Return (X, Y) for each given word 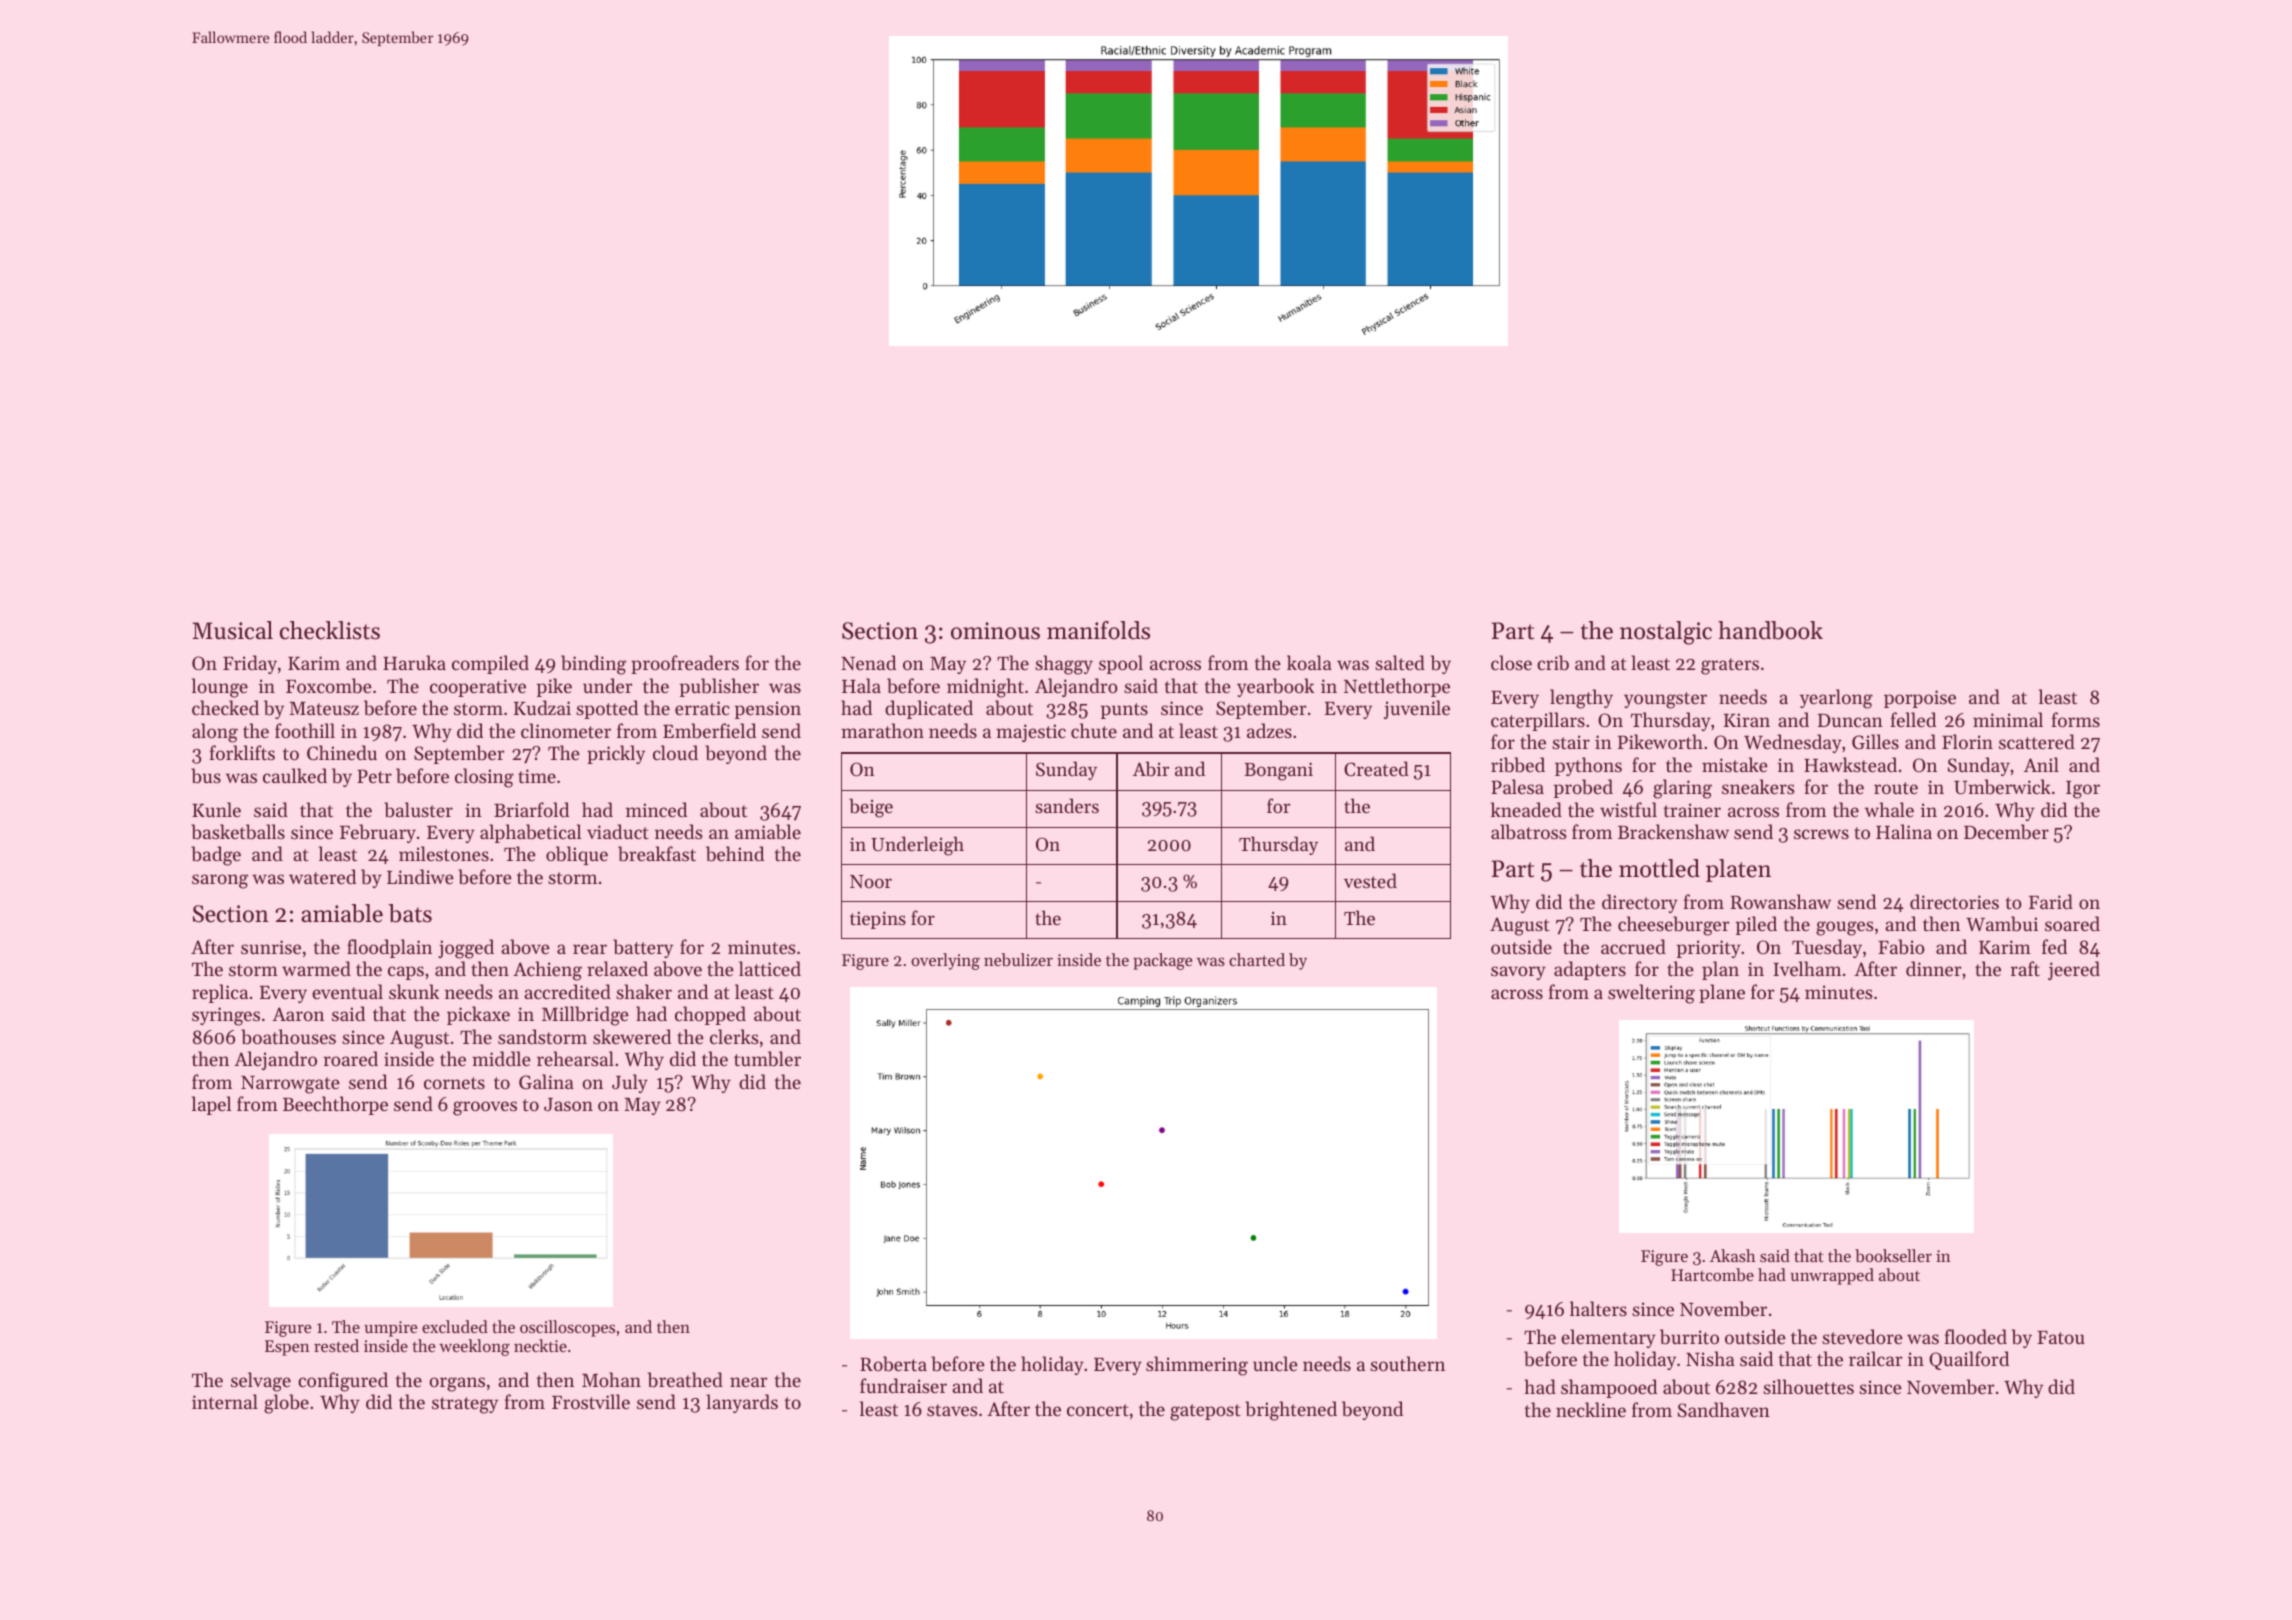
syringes (226, 1016)
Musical (232, 630)
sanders (1067, 805)
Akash (1733, 1255)
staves (952, 1410)
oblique (577, 855)
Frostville (591, 1401)
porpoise (1920, 699)
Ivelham (1807, 968)
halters (1598, 1308)
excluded (455, 1326)
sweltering (1651, 994)
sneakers (1758, 786)
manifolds (1098, 630)
